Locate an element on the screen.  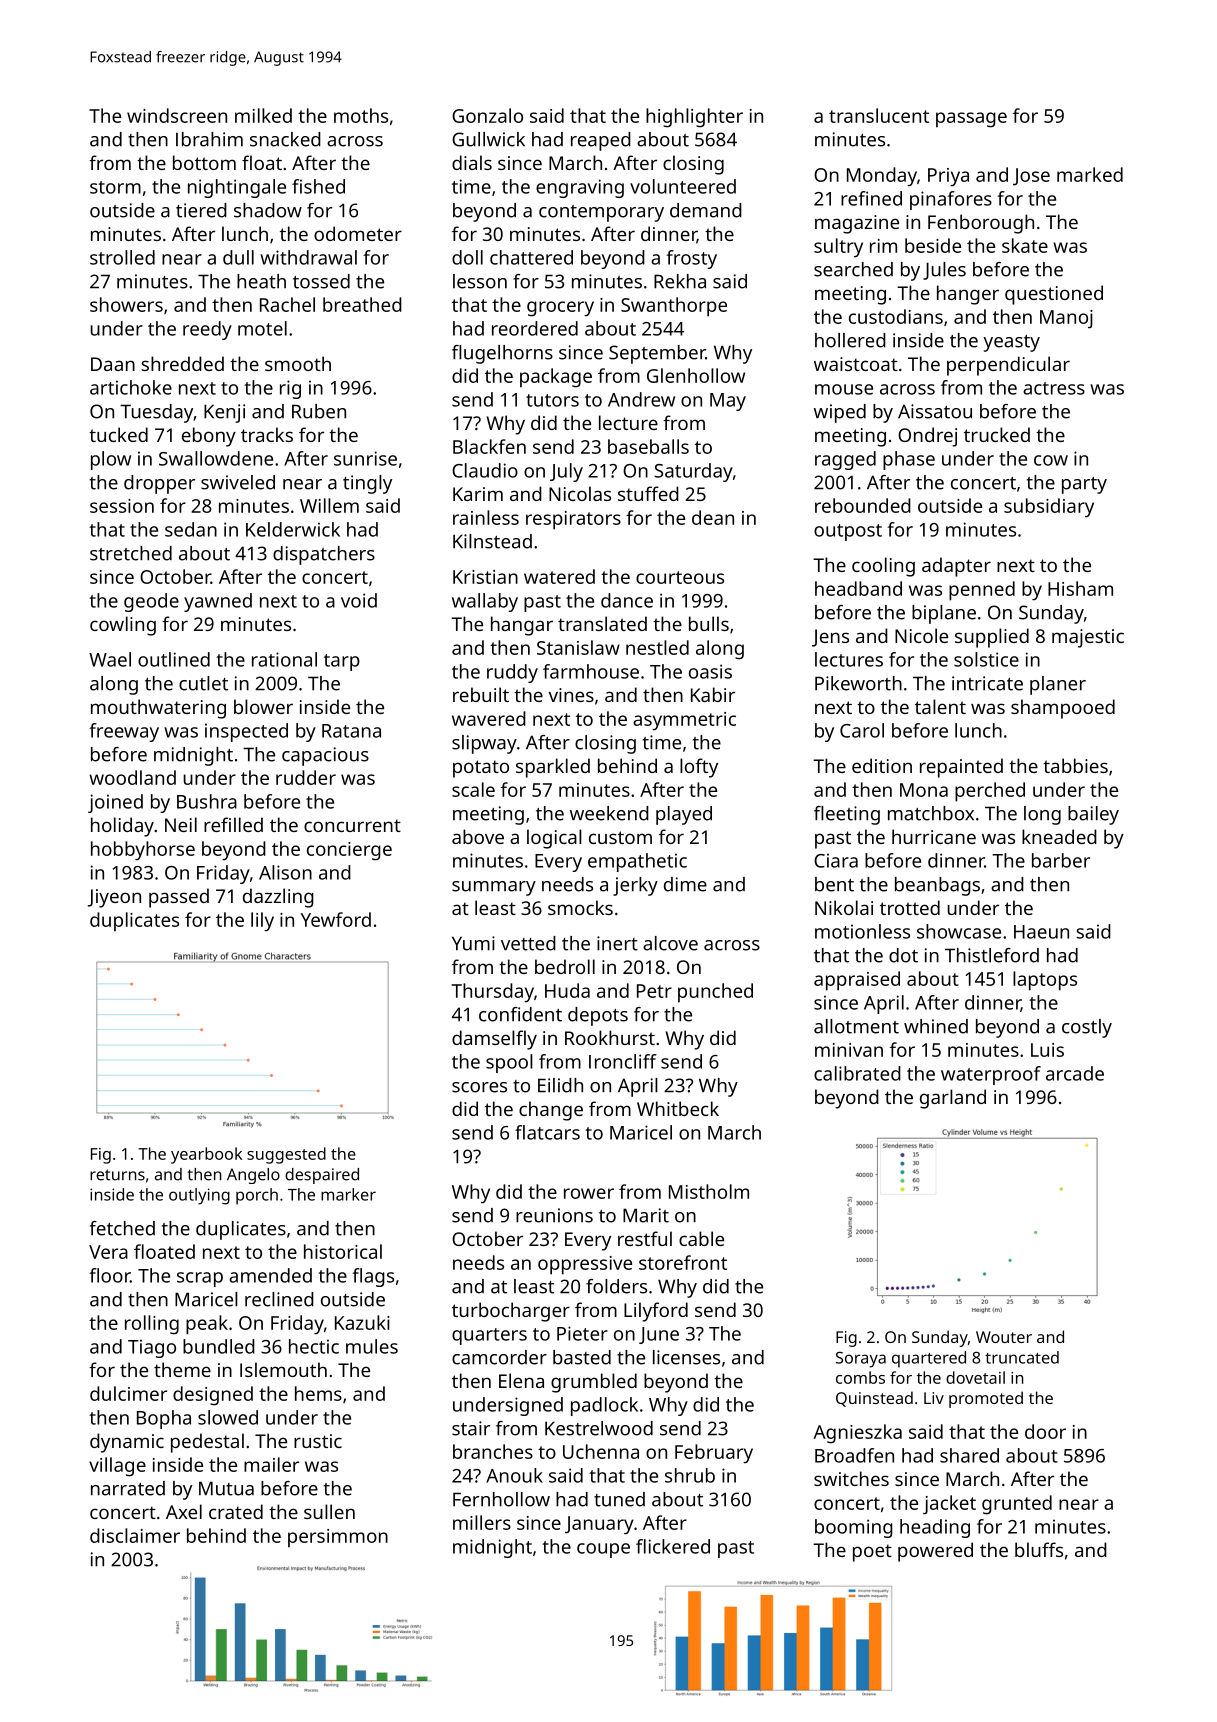
scrap is located at coordinates (200, 1279).
